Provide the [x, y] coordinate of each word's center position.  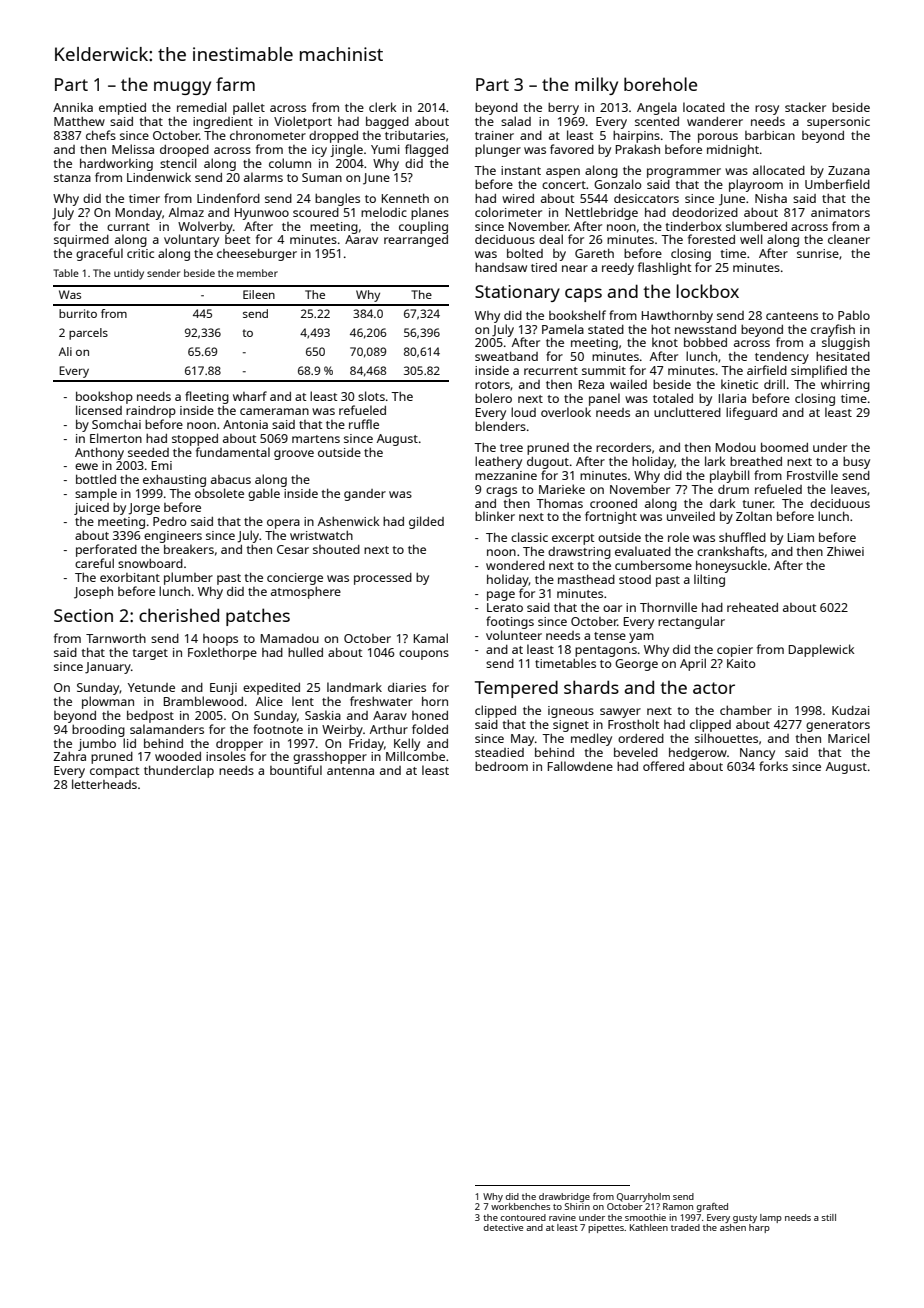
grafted [712, 1207]
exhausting [174, 481]
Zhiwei [845, 551]
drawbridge [564, 1197]
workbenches [520, 1206]
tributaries [415, 135]
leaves [849, 489]
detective [503, 1227]
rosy [767, 110]
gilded [426, 522]
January [108, 668]
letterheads [104, 784]
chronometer [268, 135]
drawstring [579, 553]
